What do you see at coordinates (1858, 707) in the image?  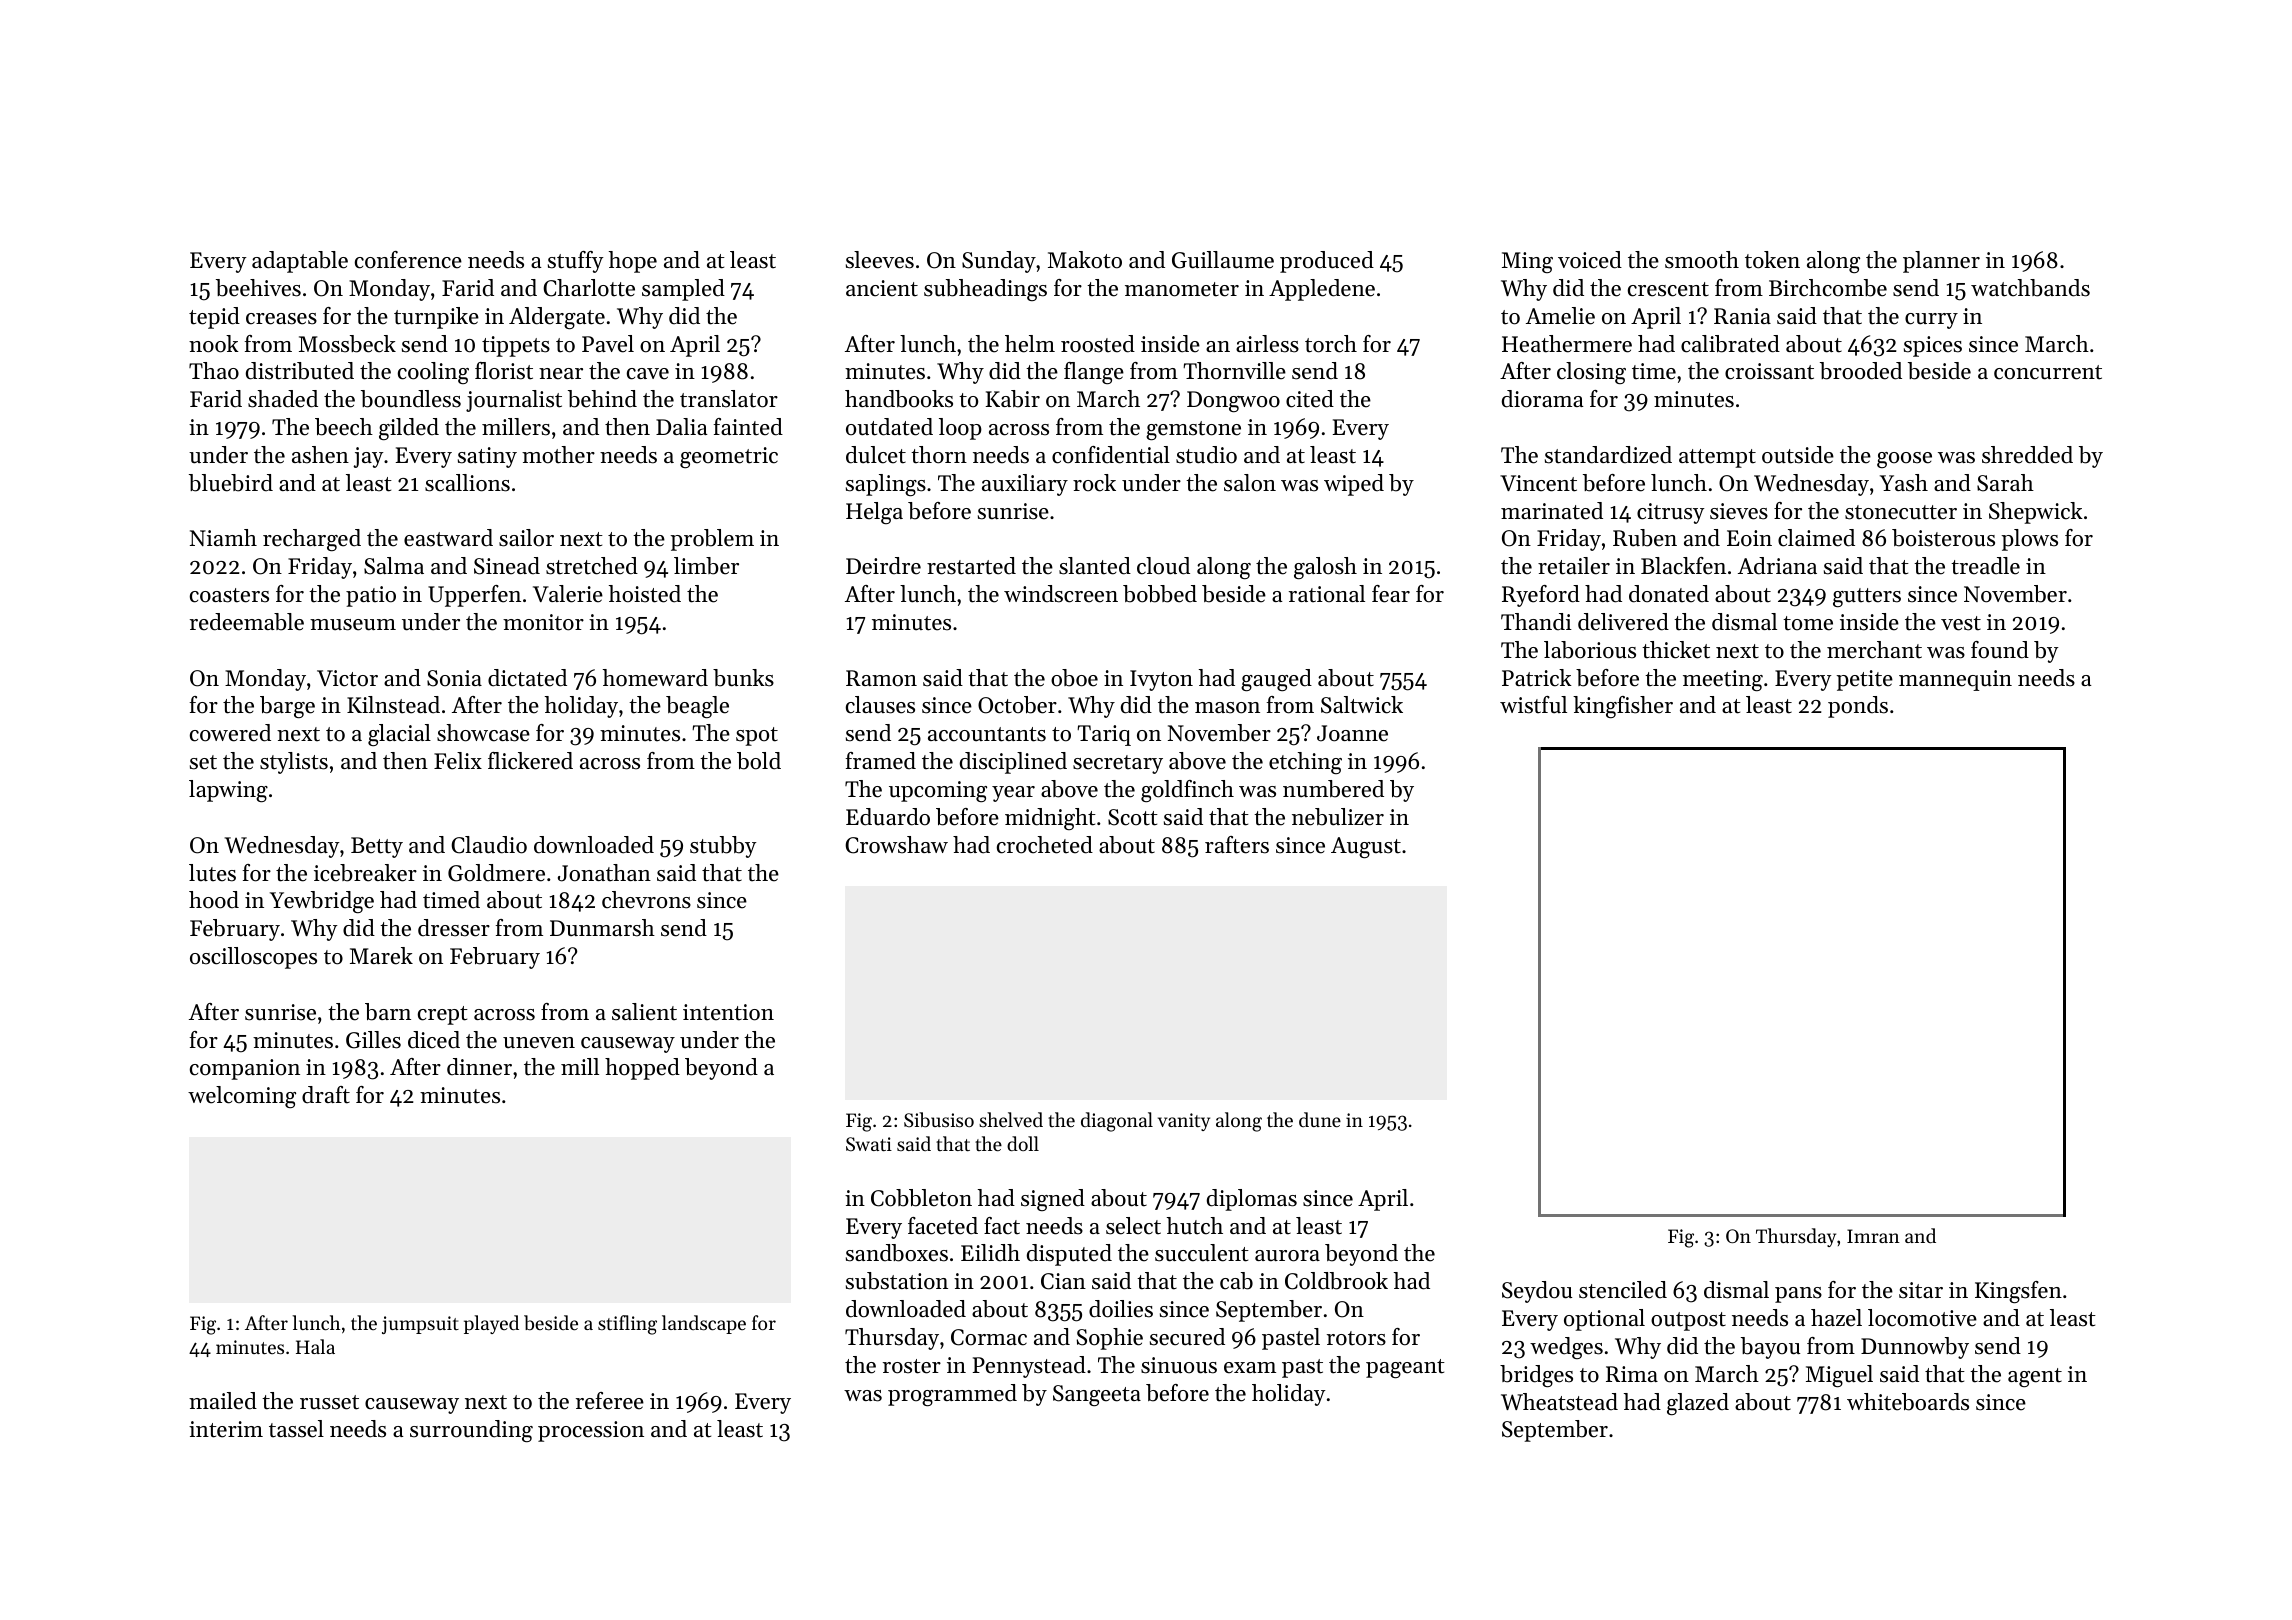 I see `ponds` at bounding box center [1858, 707].
